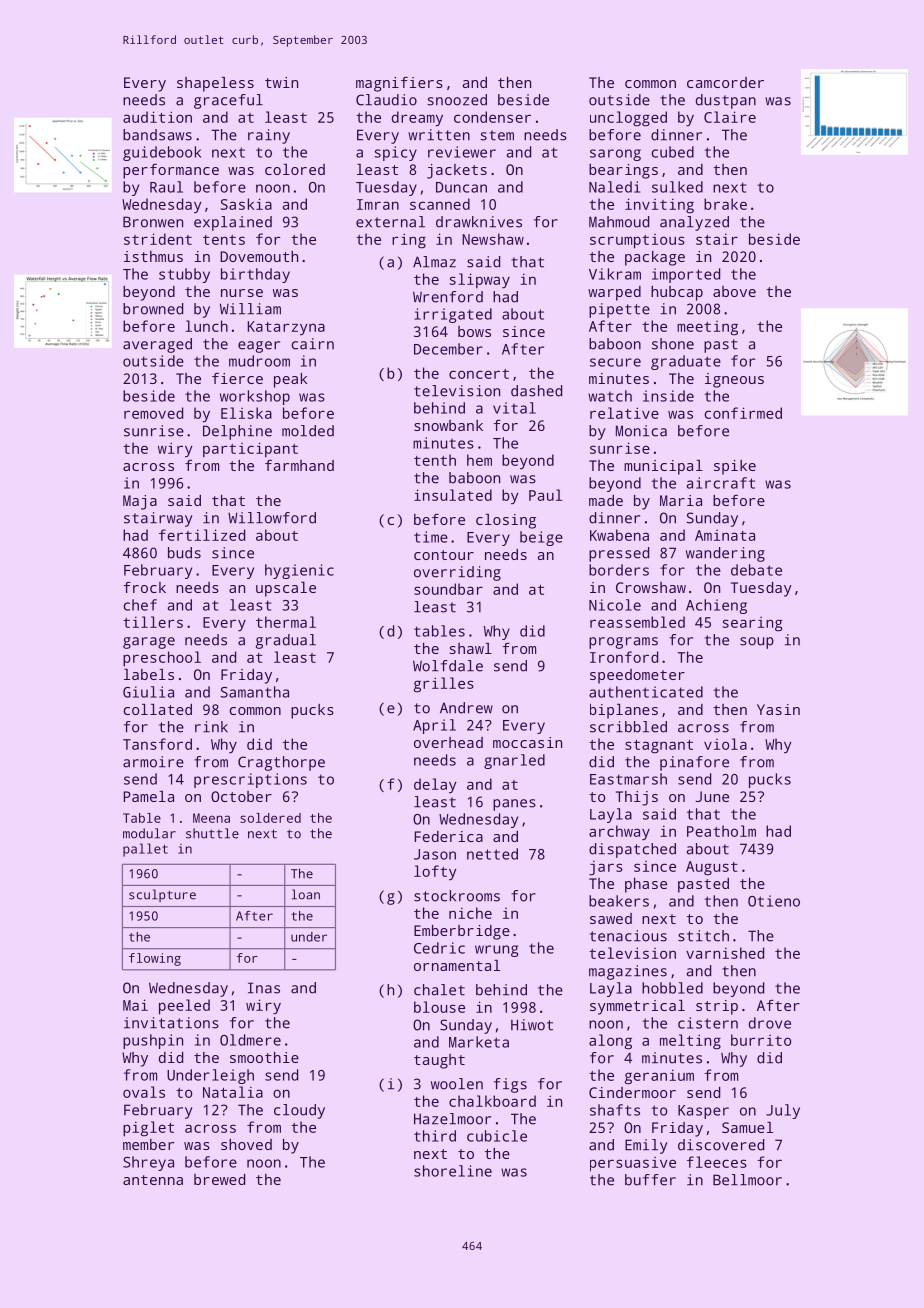 This screenshot has width=924, height=1308. Describe the element at coordinates (157, 135) in the screenshot. I see `bandsaws` at that location.
